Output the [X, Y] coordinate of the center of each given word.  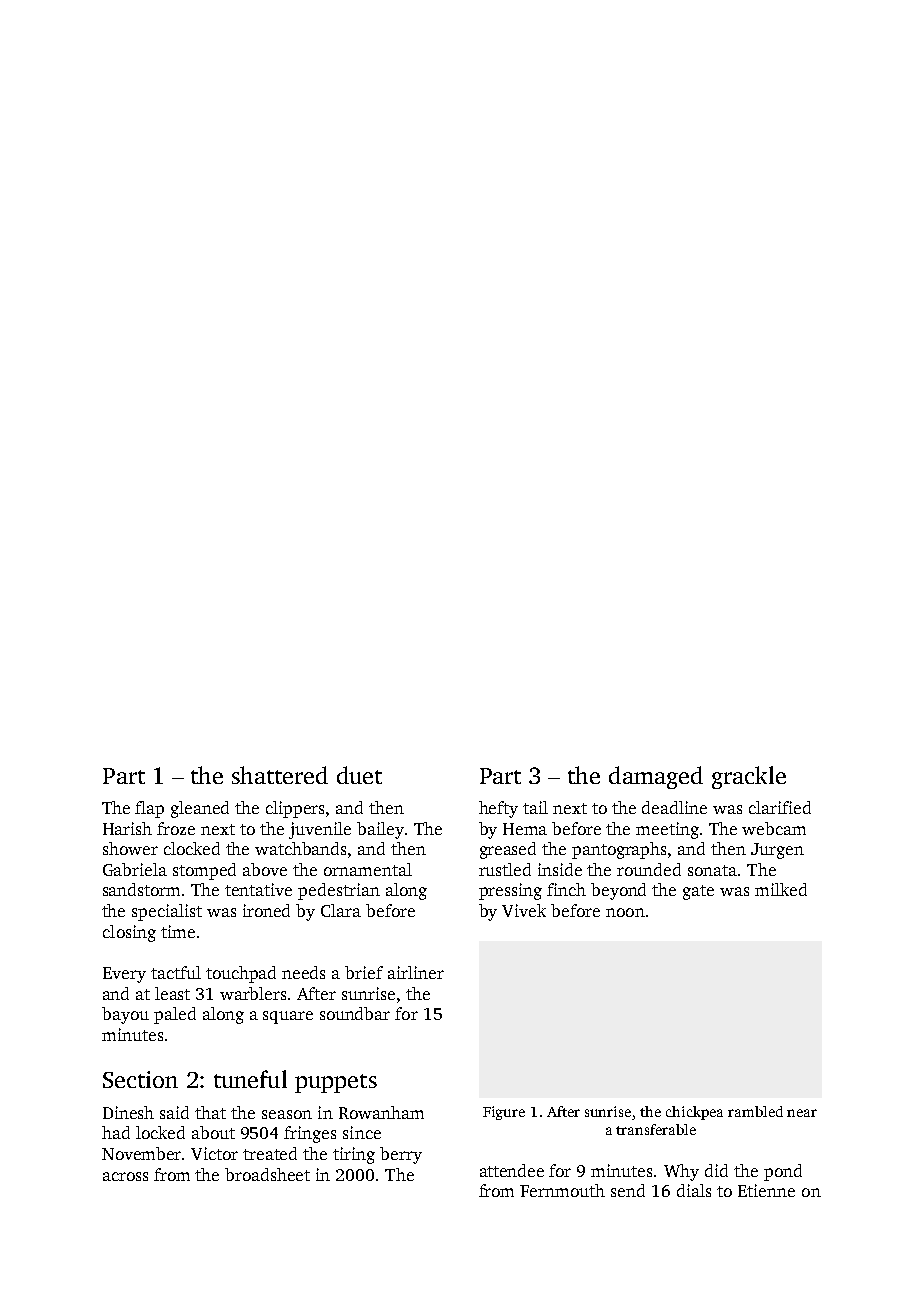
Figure [504, 1113]
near [802, 1113]
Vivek [524, 910]
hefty [498, 809]
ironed [266, 910]
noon [625, 912]
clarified [780, 807]
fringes [310, 1134]
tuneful [250, 1079]
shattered [280, 775]
